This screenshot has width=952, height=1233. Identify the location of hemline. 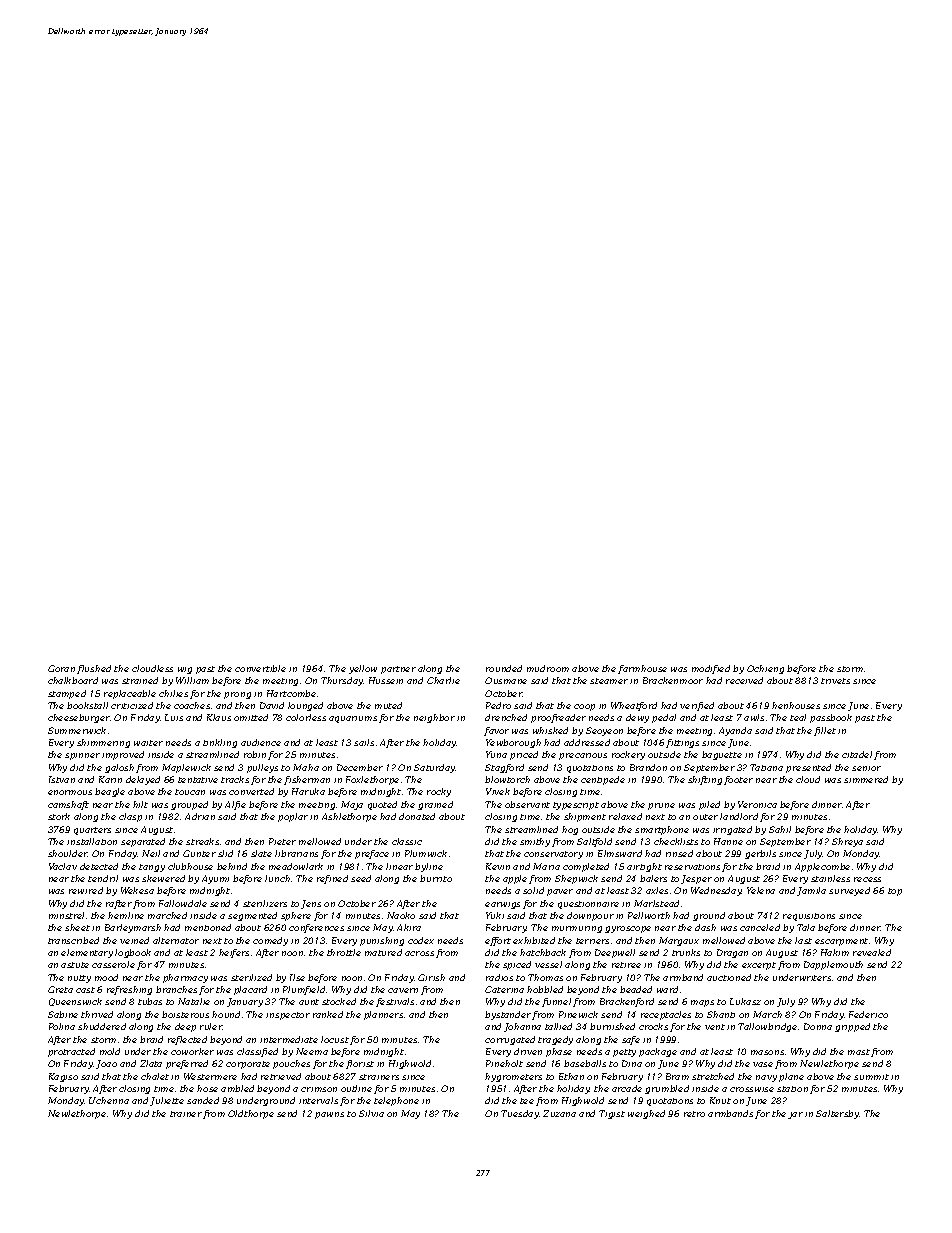
(126, 915).
